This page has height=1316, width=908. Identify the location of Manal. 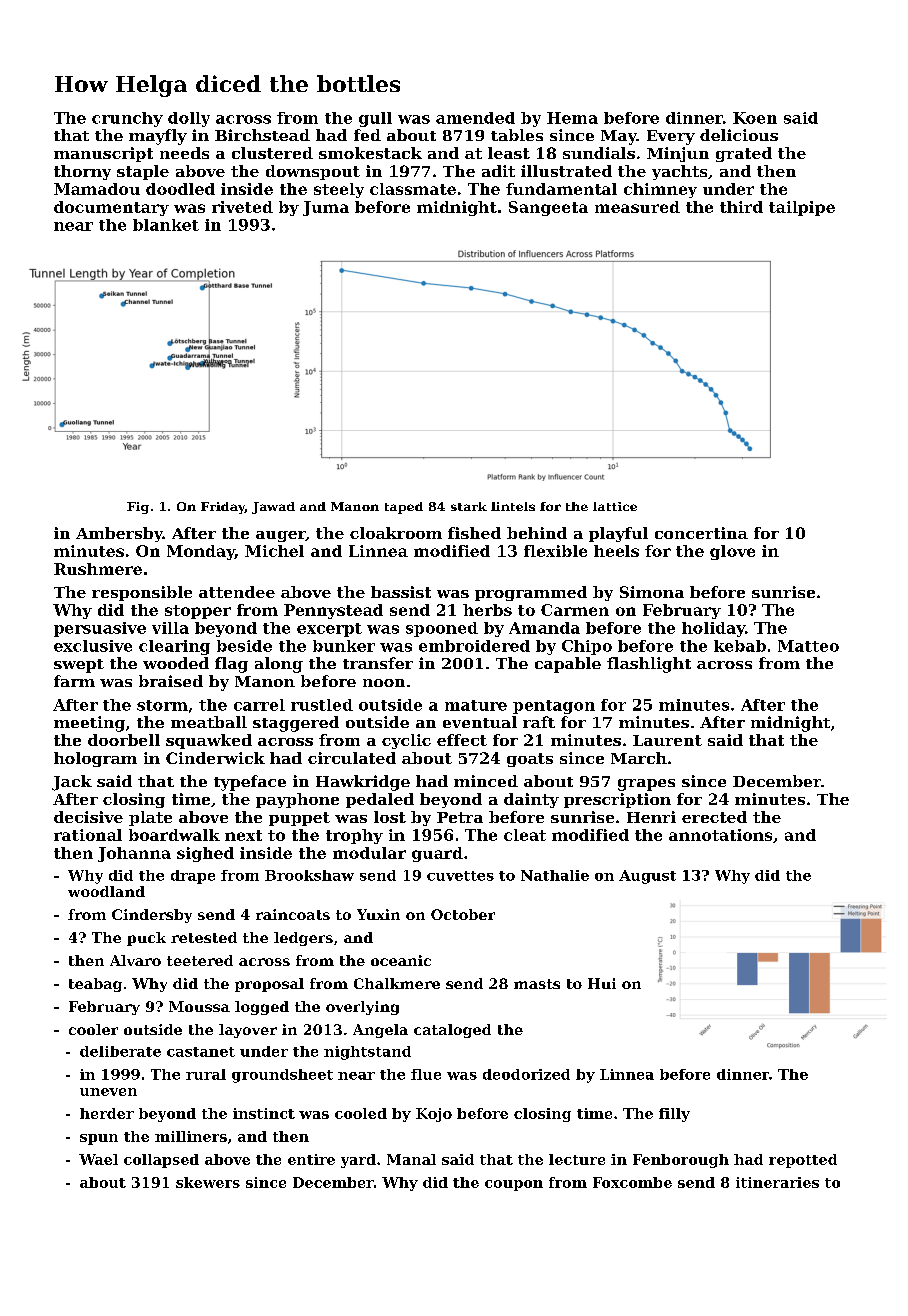
(411, 1159).
